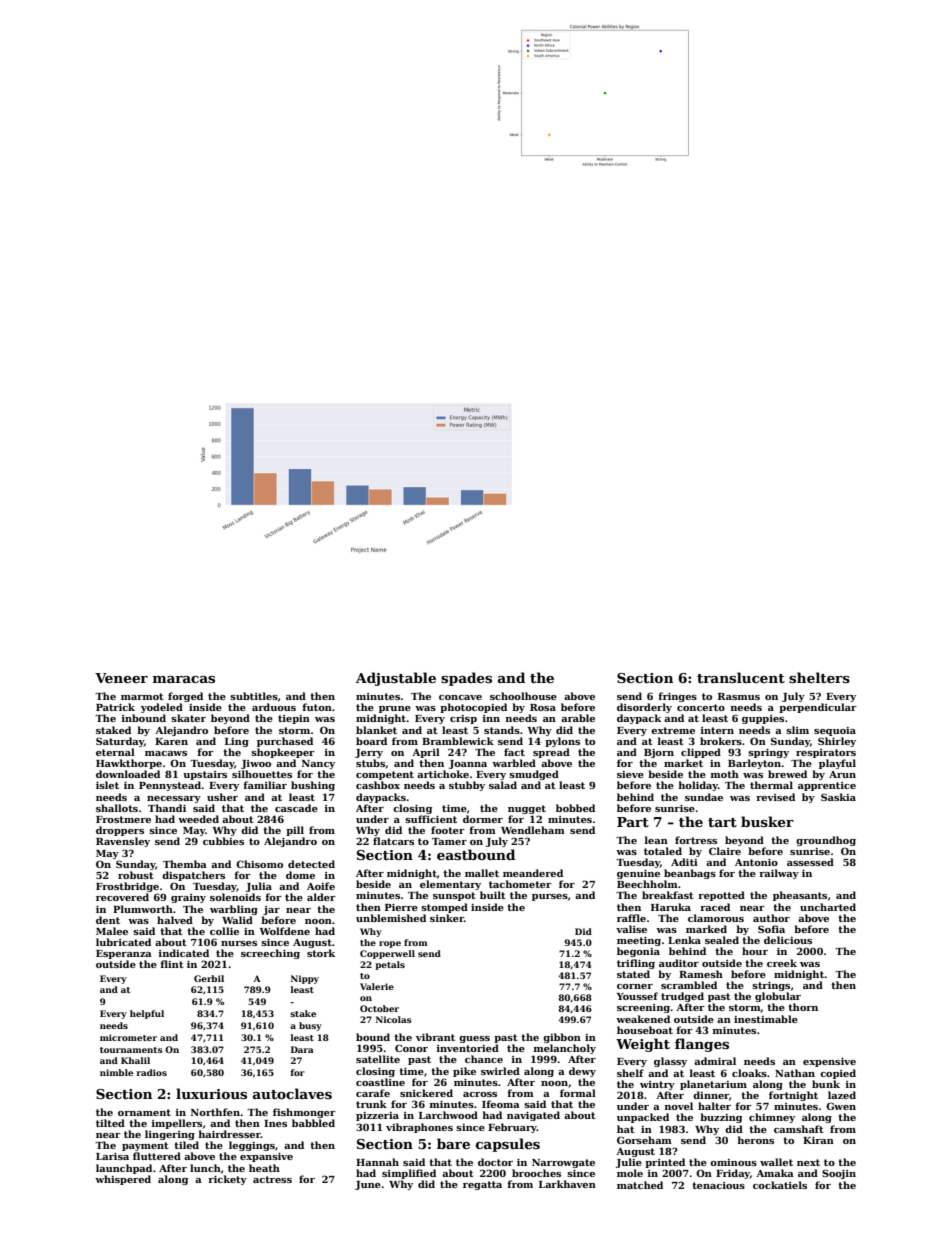 The width and height of the screenshot is (952, 1233). I want to click on Bjorn, so click(659, 753).
